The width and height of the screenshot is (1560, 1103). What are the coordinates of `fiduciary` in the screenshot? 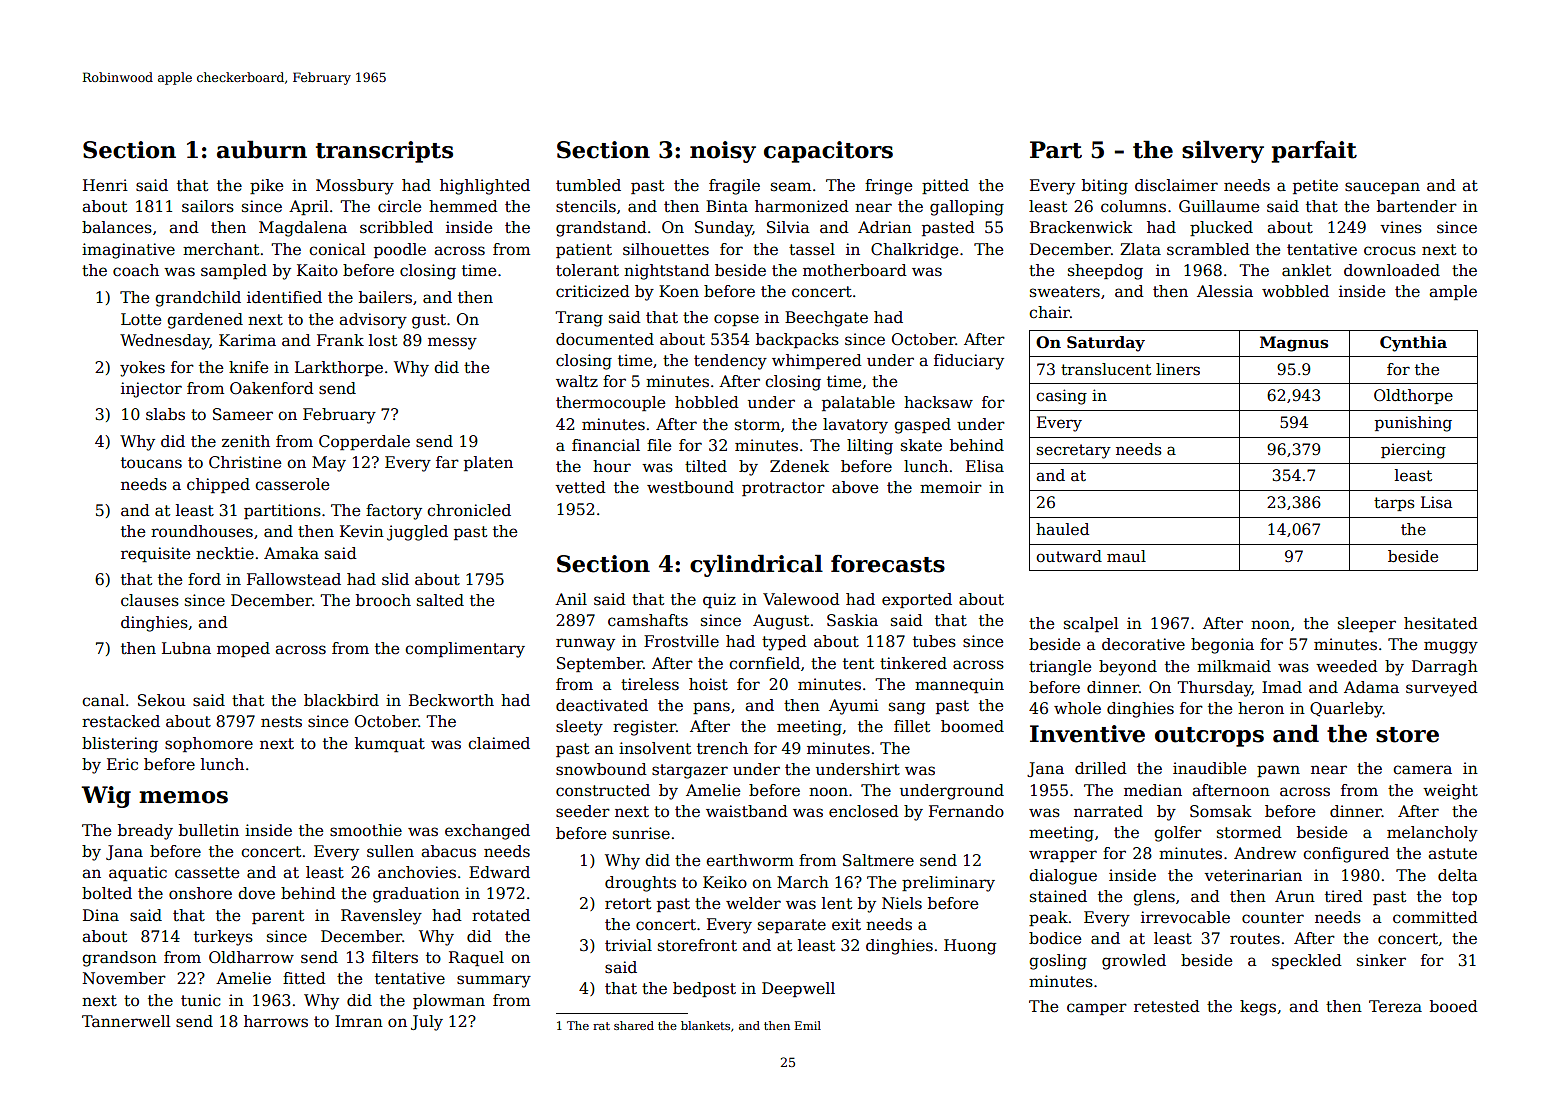 It's located at (969, 362).
